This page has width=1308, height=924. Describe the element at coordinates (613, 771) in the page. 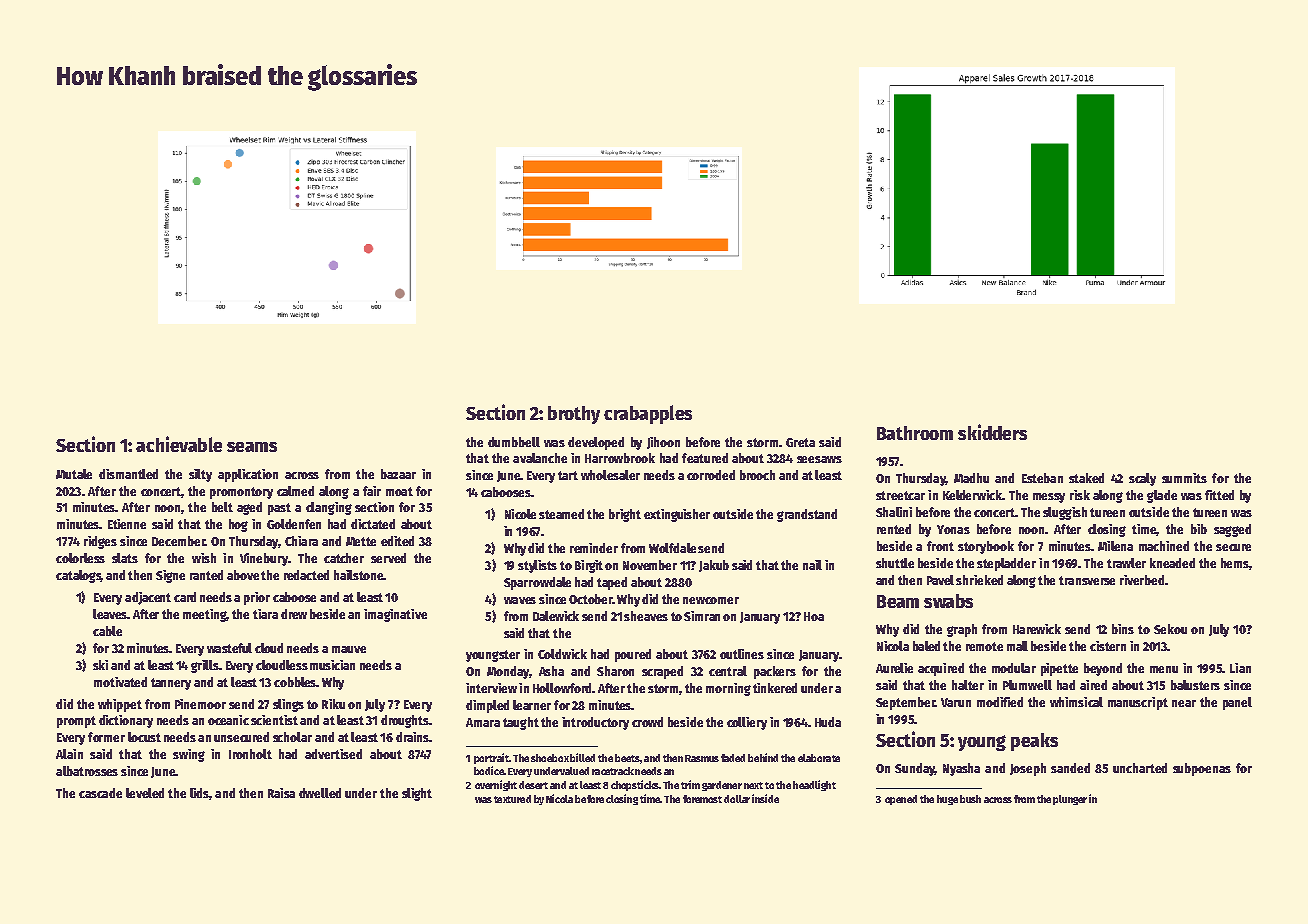

I see `racetrack` at that location.
